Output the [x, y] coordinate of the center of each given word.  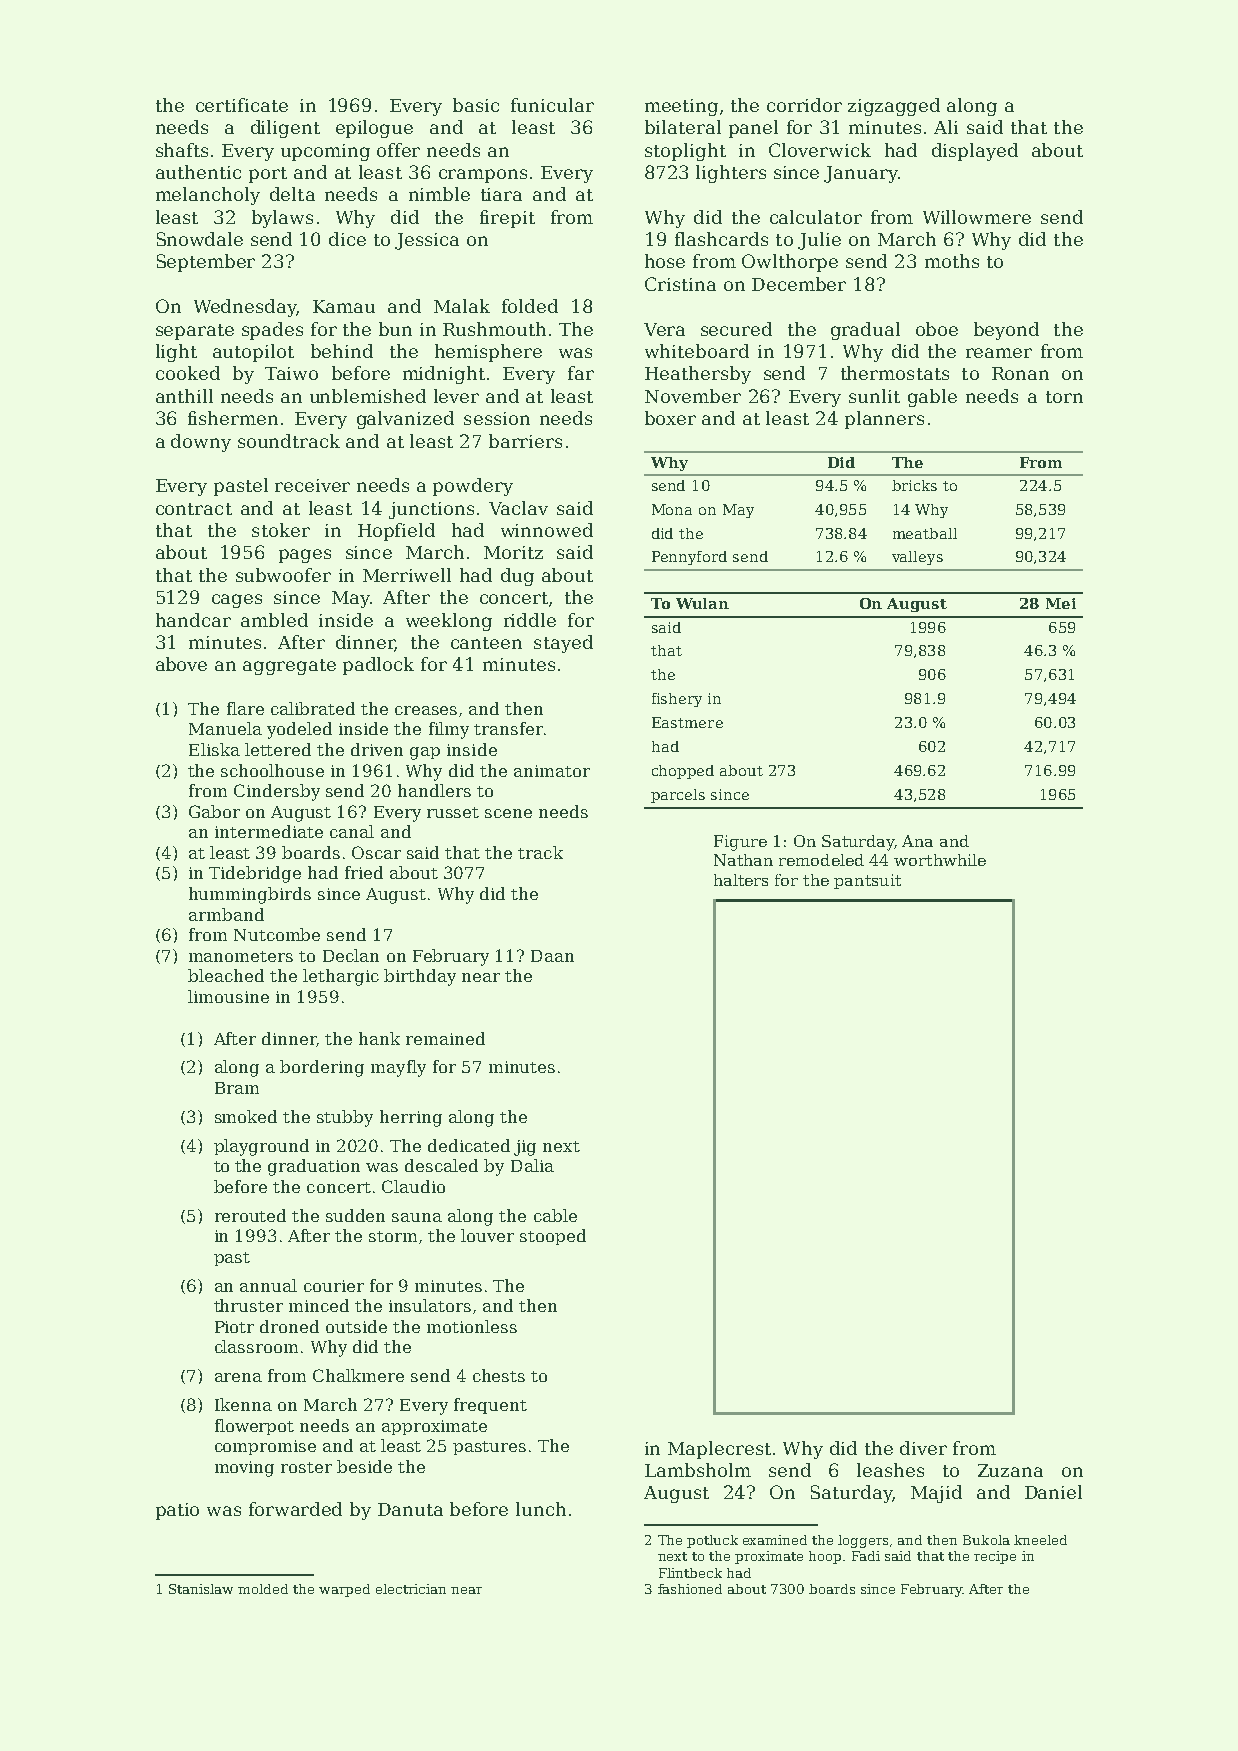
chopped [683, 772]
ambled [274, 620]
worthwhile [940, 860]
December [799, 284]
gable [932, 398]
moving [244, 1469]
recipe [995, 1557]
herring [411, 1118]
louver [487, 1235]
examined [775, 1540]
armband [226, 914]
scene [508, 813]
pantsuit [867, 881]
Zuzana [1010, 1470]
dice [347, 239]
